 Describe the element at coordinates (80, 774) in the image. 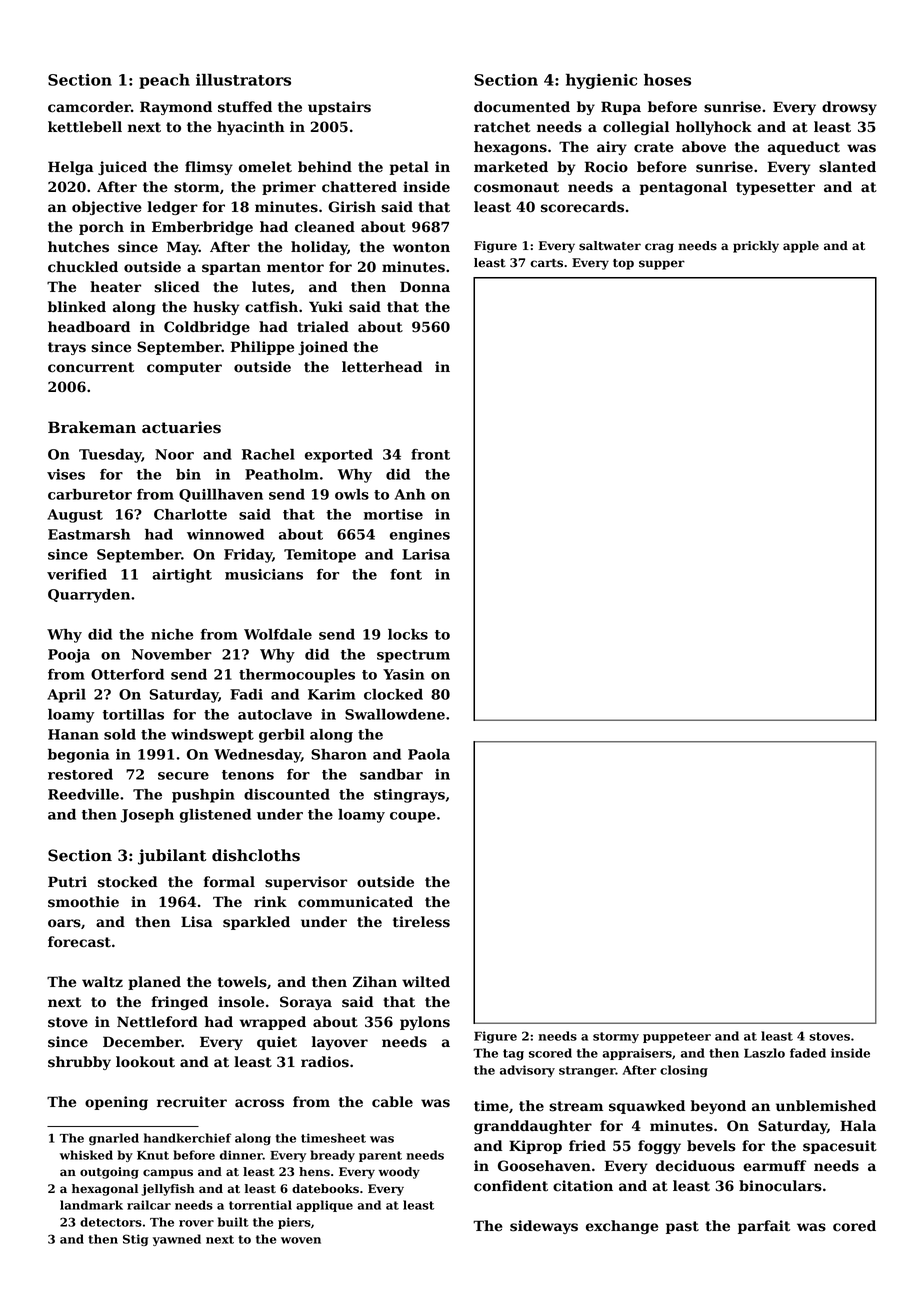

I see `restored` at that location.
